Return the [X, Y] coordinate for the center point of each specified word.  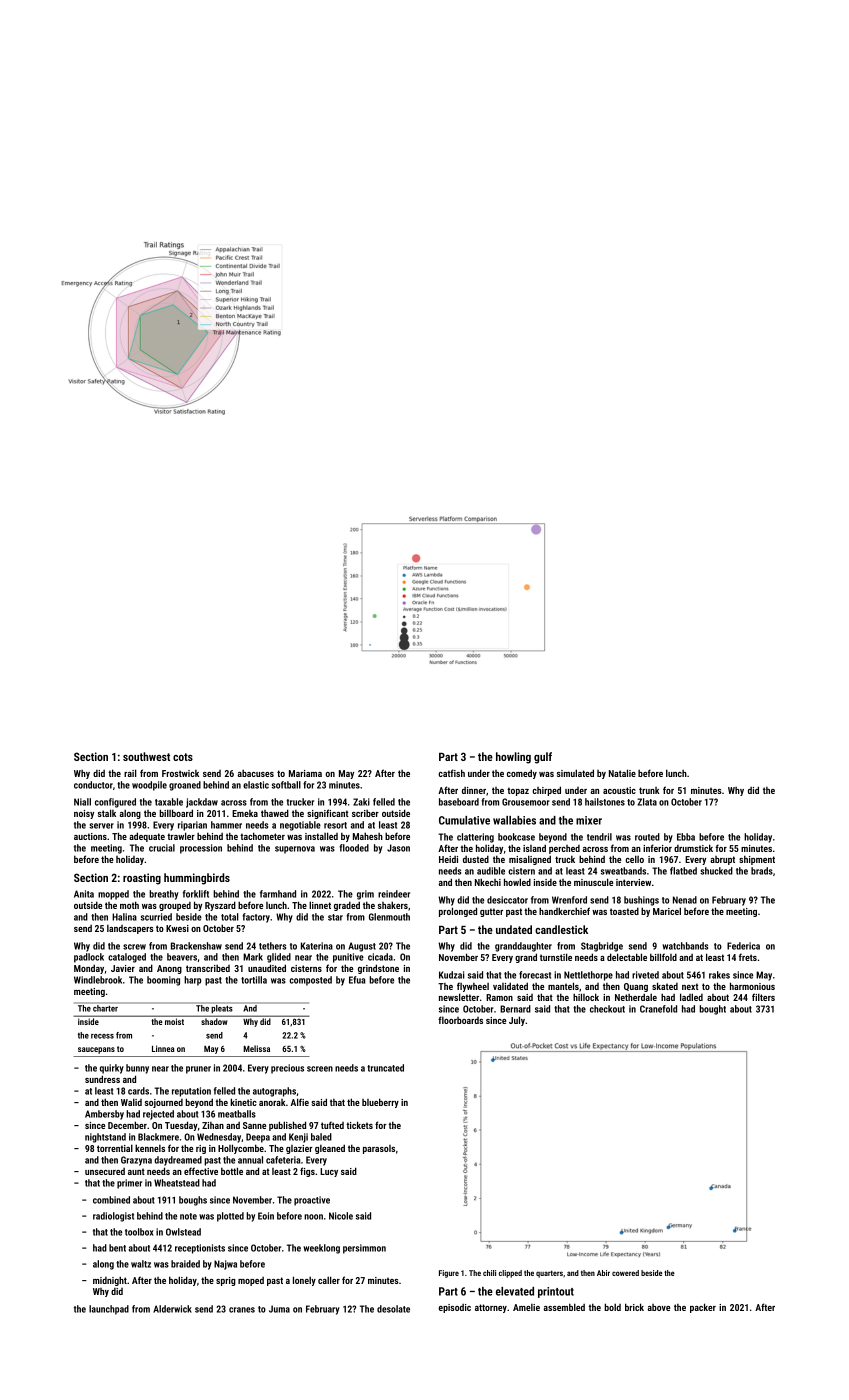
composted [310, 981]
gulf [543, 758]
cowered [625, 1273]
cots [183, 757]
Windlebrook [98, 980]
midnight [110, 1281]
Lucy [329, 1172]
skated [665, 986]
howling [513, 758]
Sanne [254, 1125]
